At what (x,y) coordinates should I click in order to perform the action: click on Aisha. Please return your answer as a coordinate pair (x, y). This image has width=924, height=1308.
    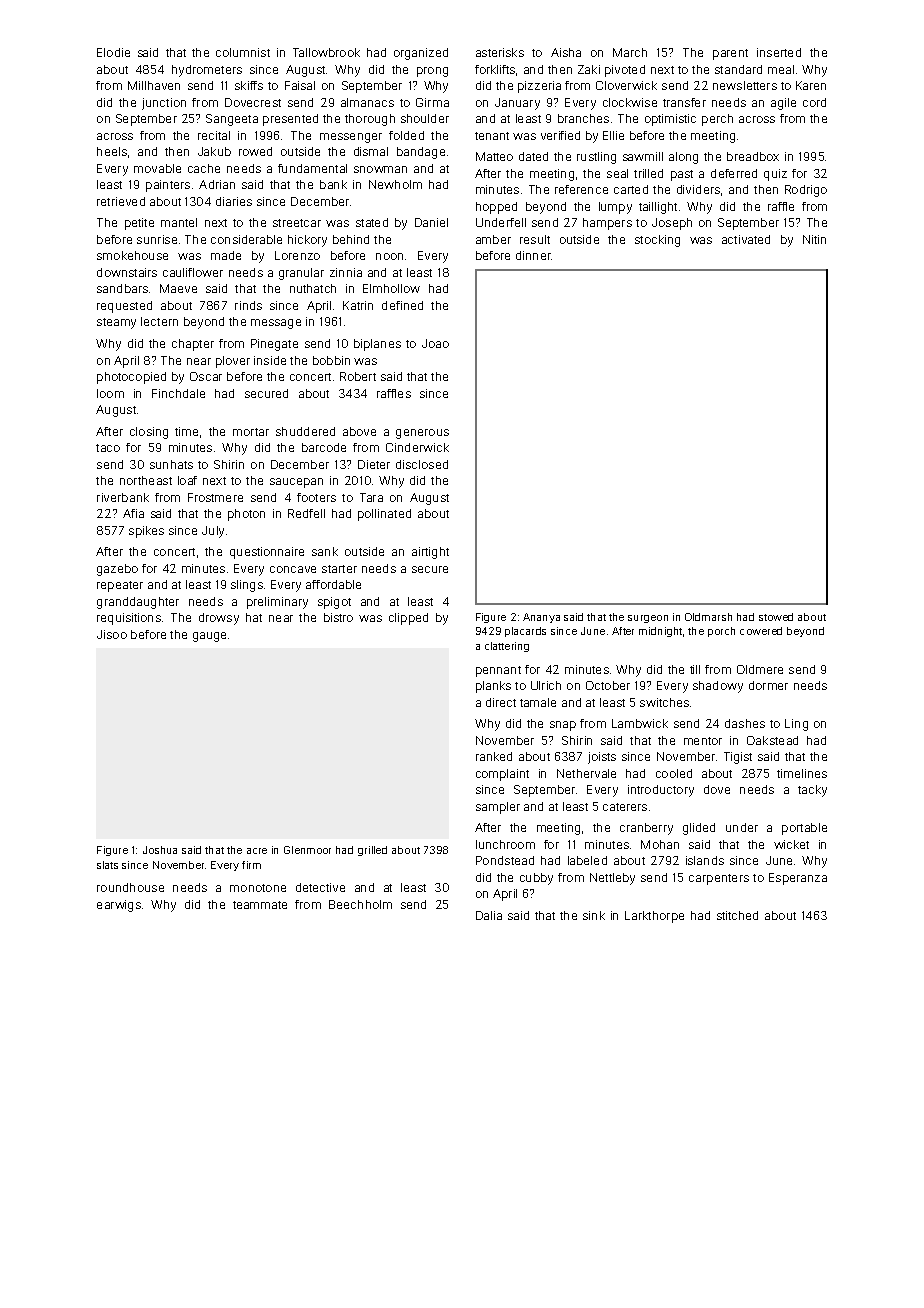
    Looking at the image, I should click on (566, 52).
